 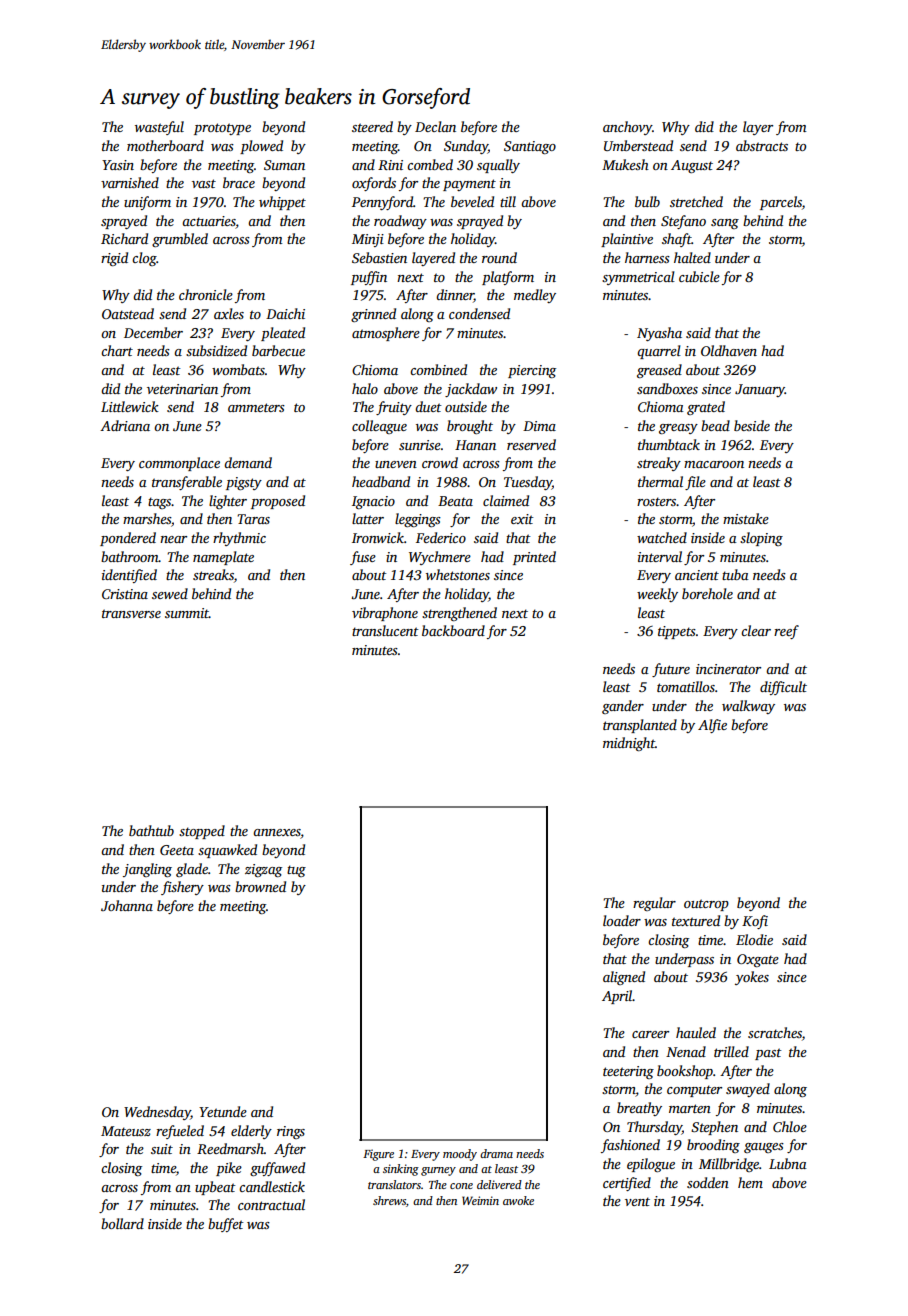 What do you see at coordinates (629, 744) in the screenshot?
I see `midnight` at bounding box center [629, 744].
